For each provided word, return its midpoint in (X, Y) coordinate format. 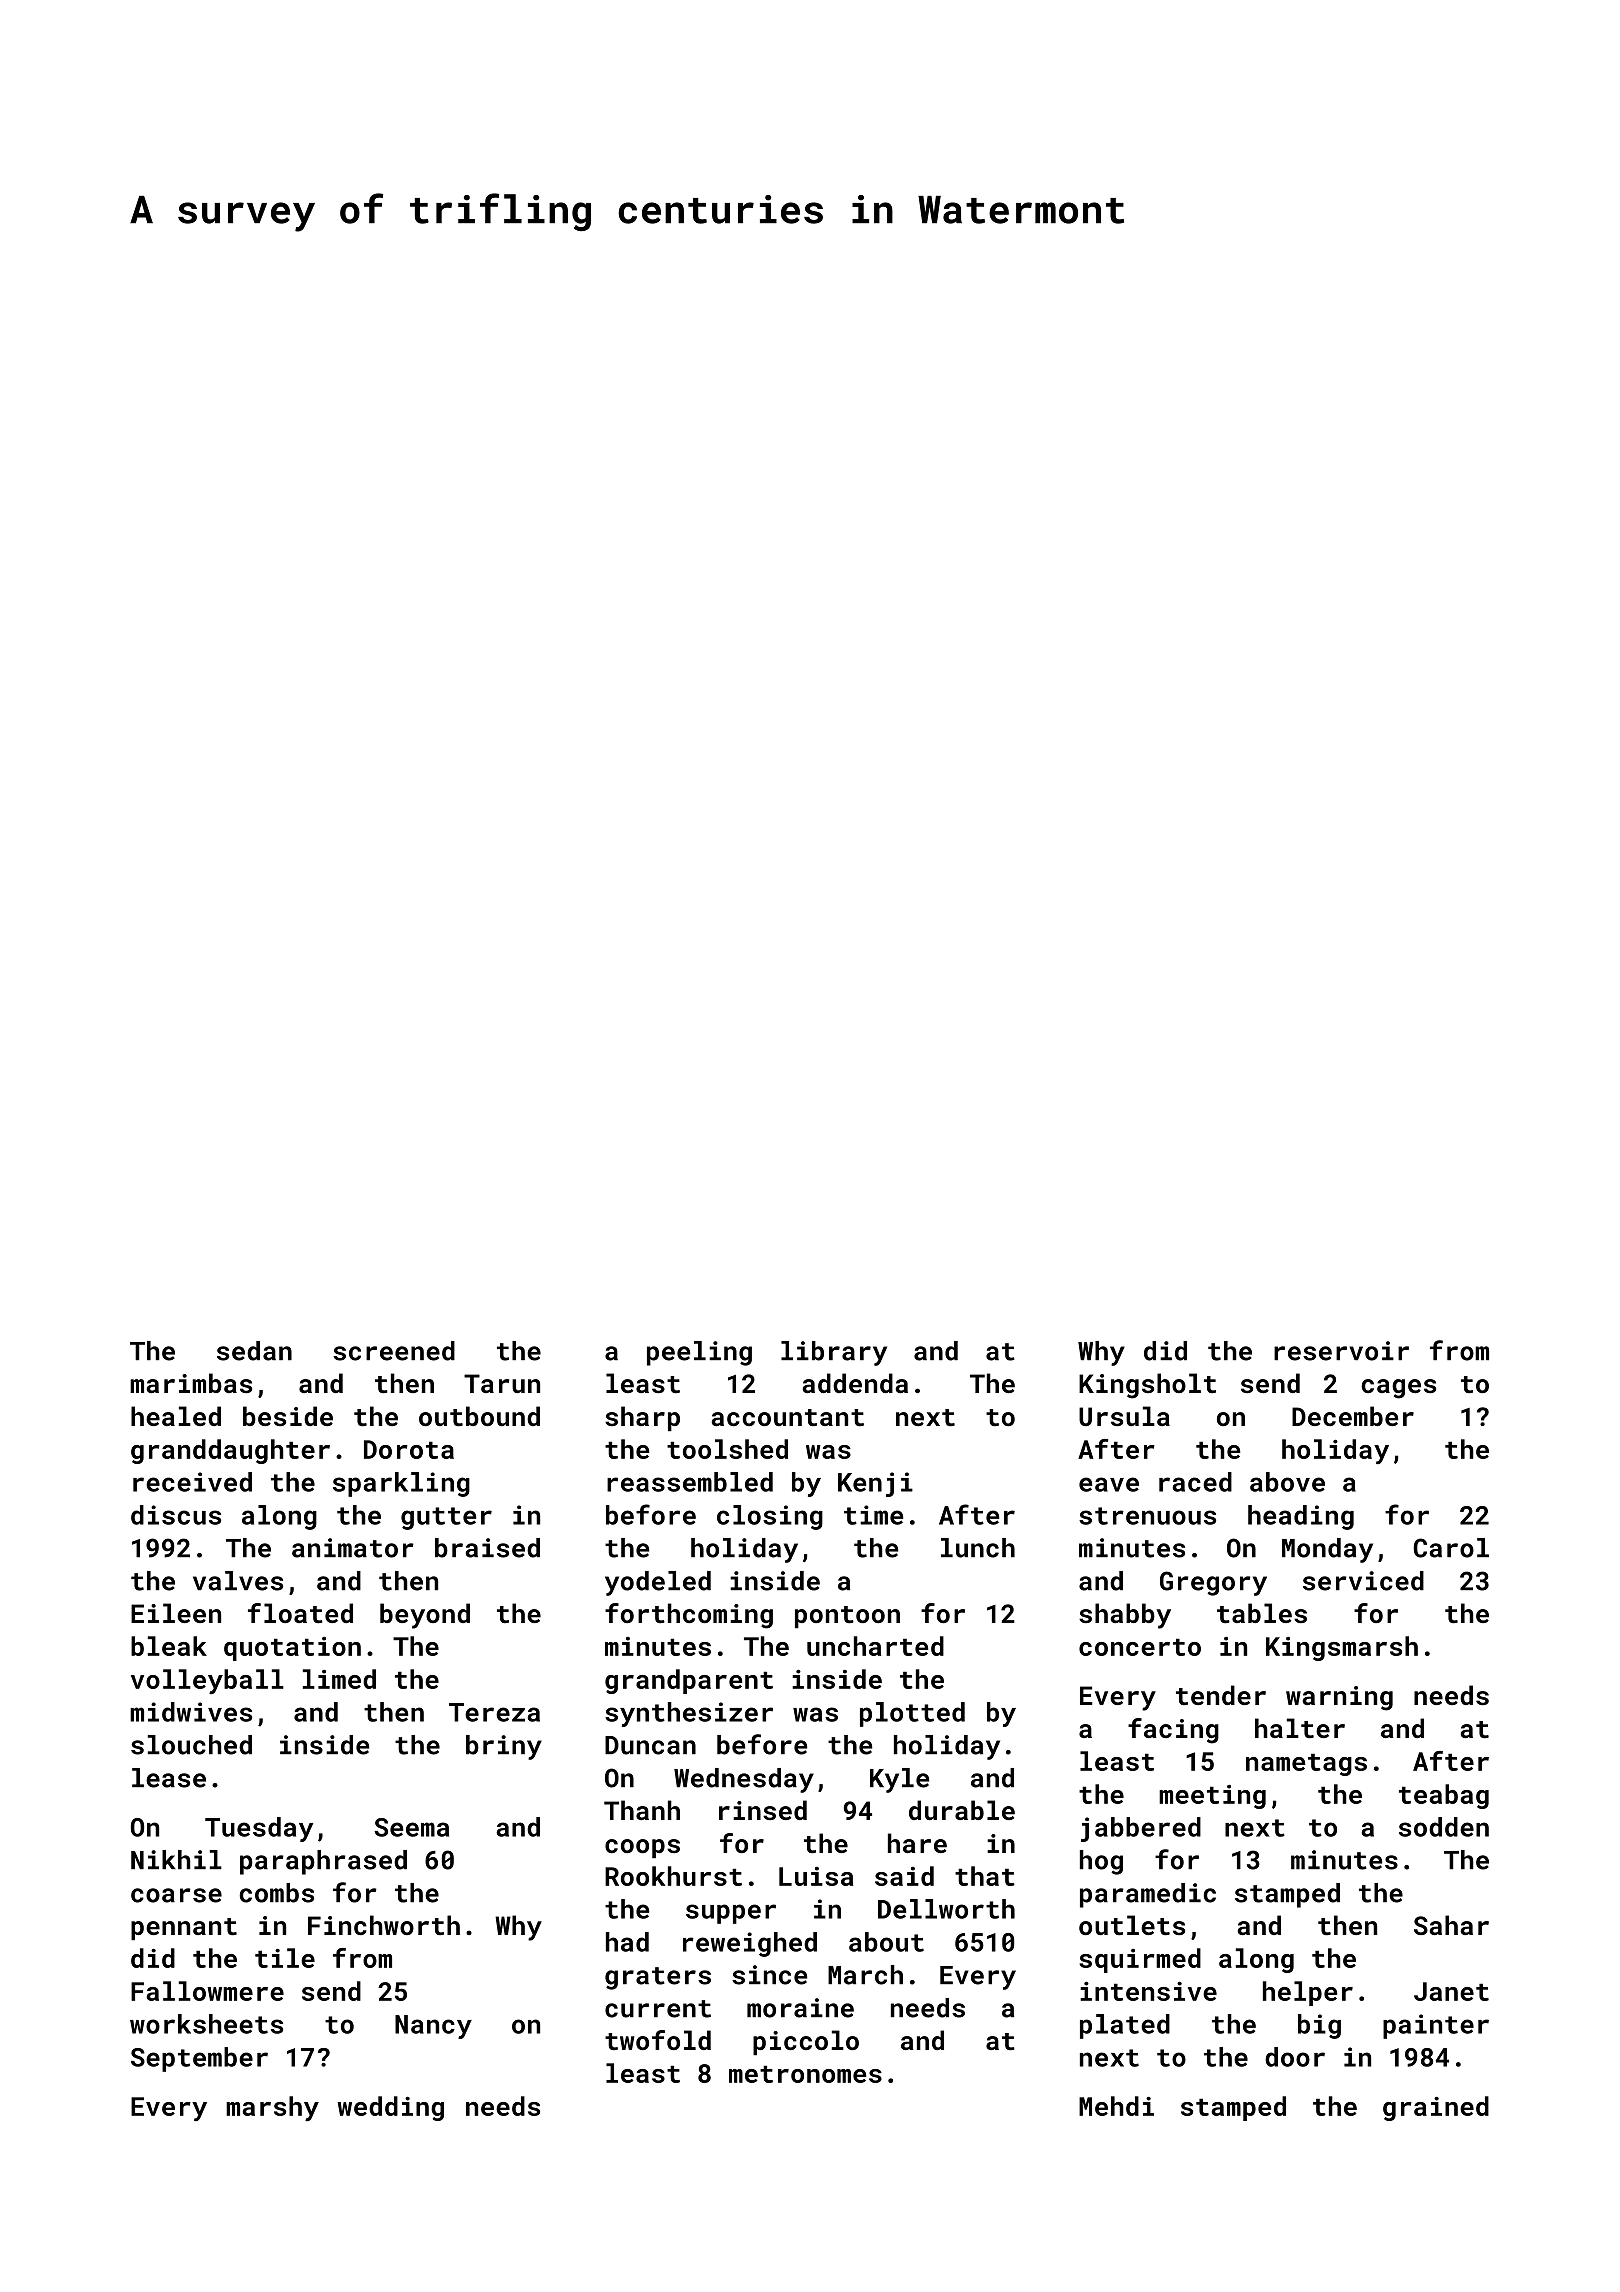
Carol (1451, 1548)
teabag (1444, 1796)
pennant (184, 1929)
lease (169, 1778)
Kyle (899, 1780)
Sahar (1451, 1925)
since (769, 1975)
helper (1308, 1993)
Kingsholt (1147, 1386)
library (834, 1353)
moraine (800, 2008)
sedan (254, 1351)
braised (487, 1548)
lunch (978, 1548)
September (199, 2059)
